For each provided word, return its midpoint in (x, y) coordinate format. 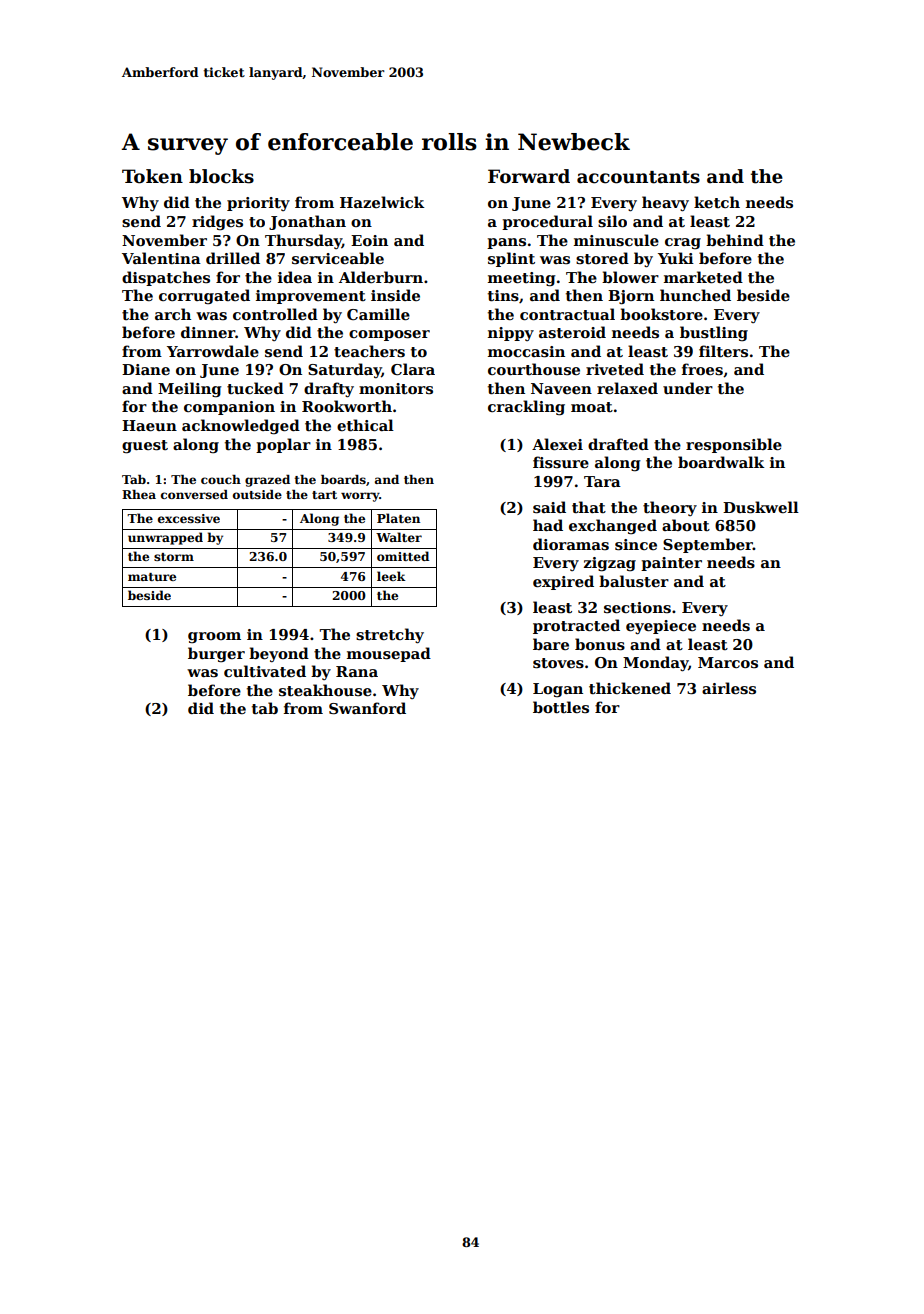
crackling (526, 408)
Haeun (149, 425)
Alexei (557, 444)
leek (391, 576)
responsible (734, 445)
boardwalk (721, 462)
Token (152, 176)
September (708, 545)
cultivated (265, 671)
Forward (529, 176)
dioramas (571, 544)
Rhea (139, 494)
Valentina (161, 258)
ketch (717, 202)
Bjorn (631, 297)
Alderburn (381, 277)
